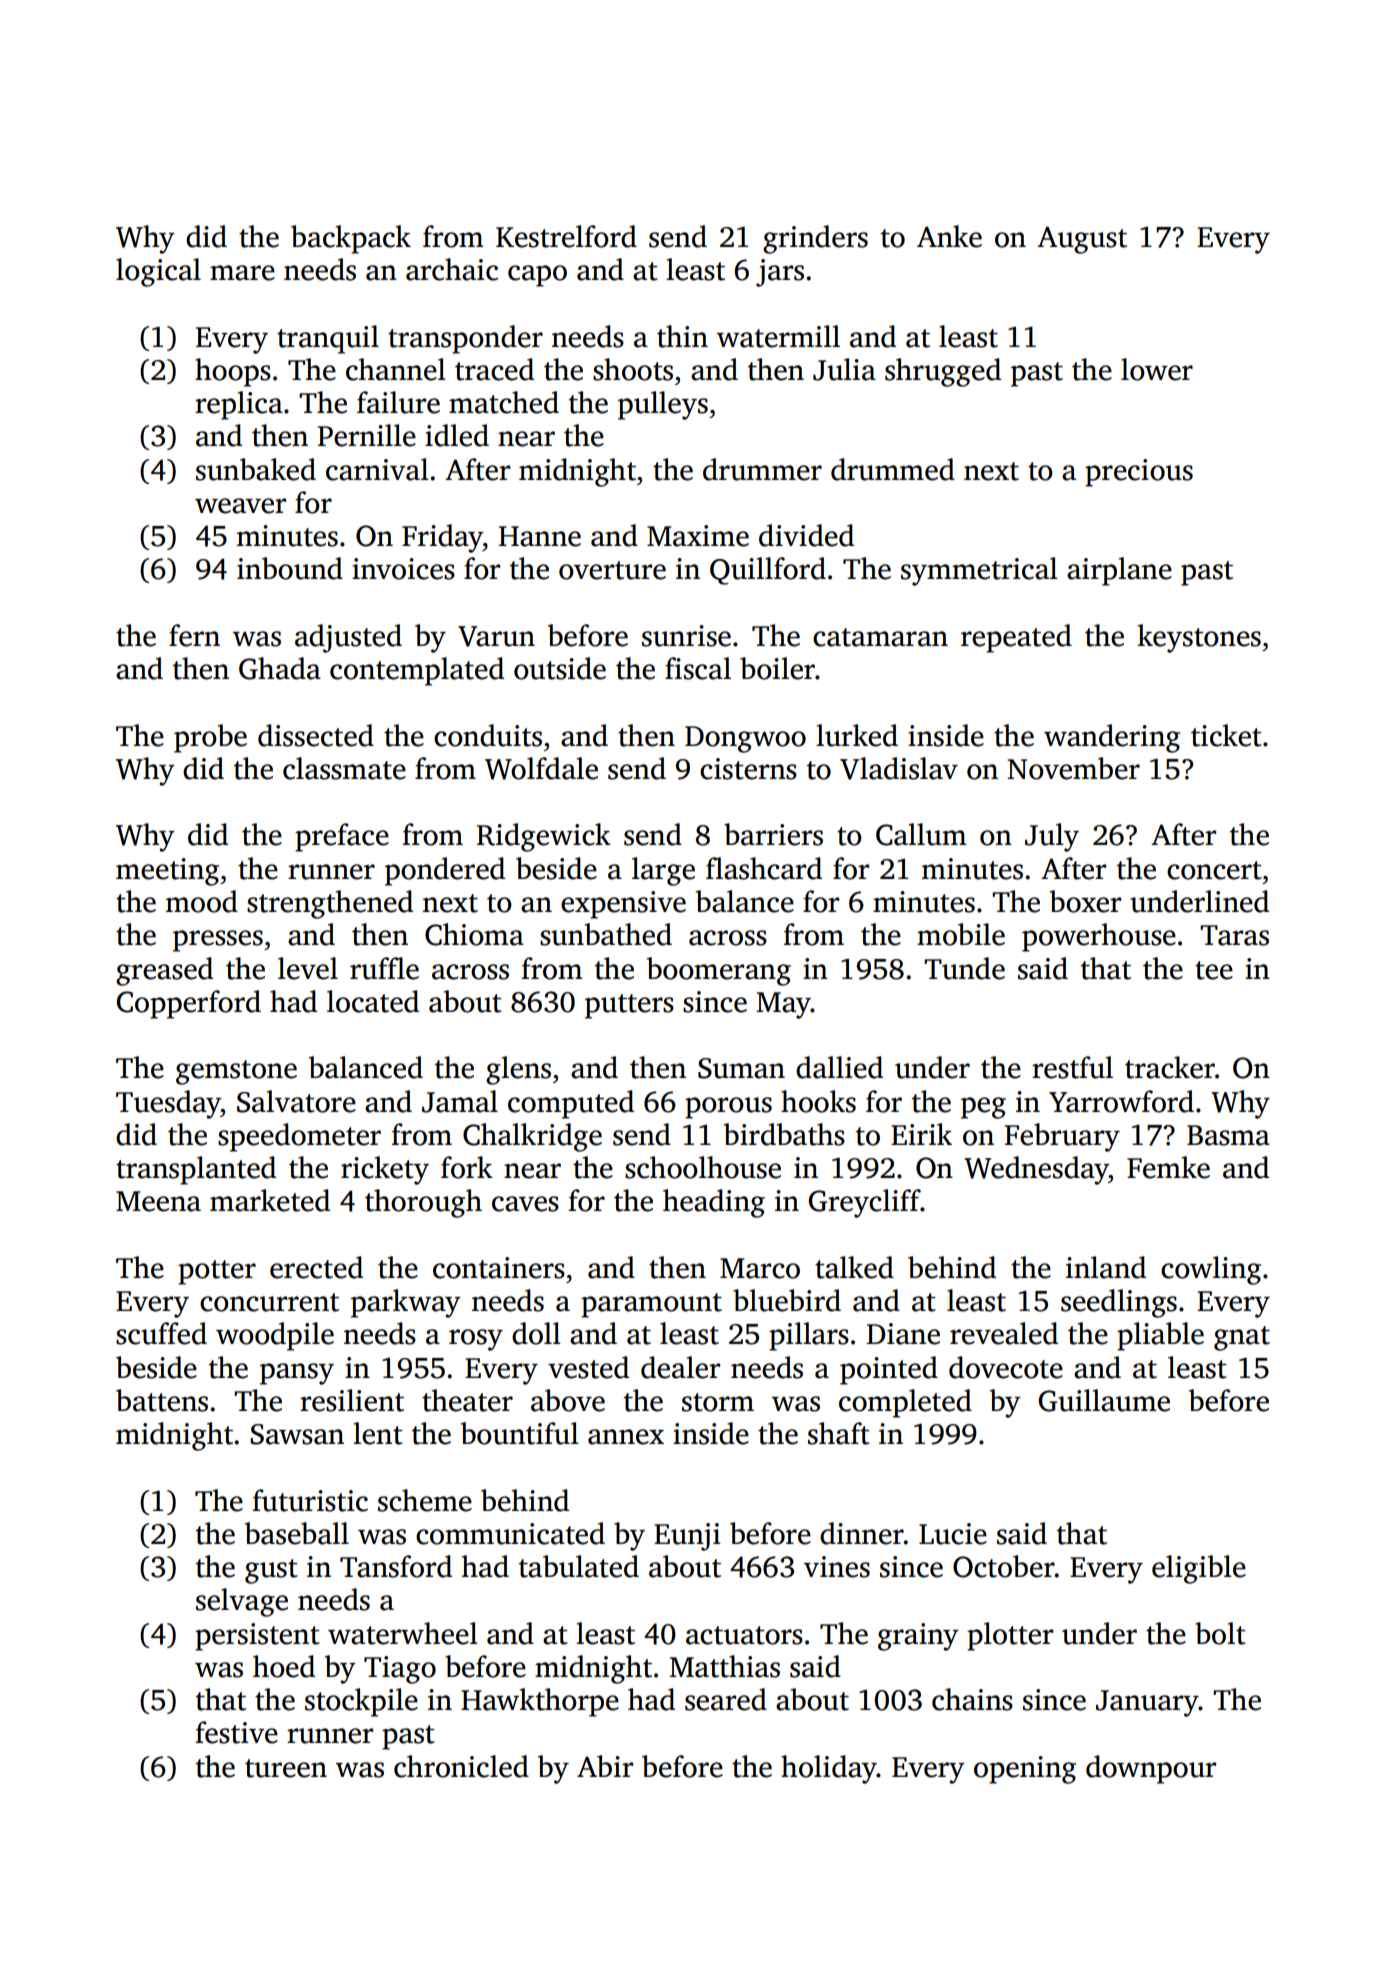  What do you see at coordinates (815, 239) in the screenshot?
I see `grinders` at bounding box center [815, 239].
